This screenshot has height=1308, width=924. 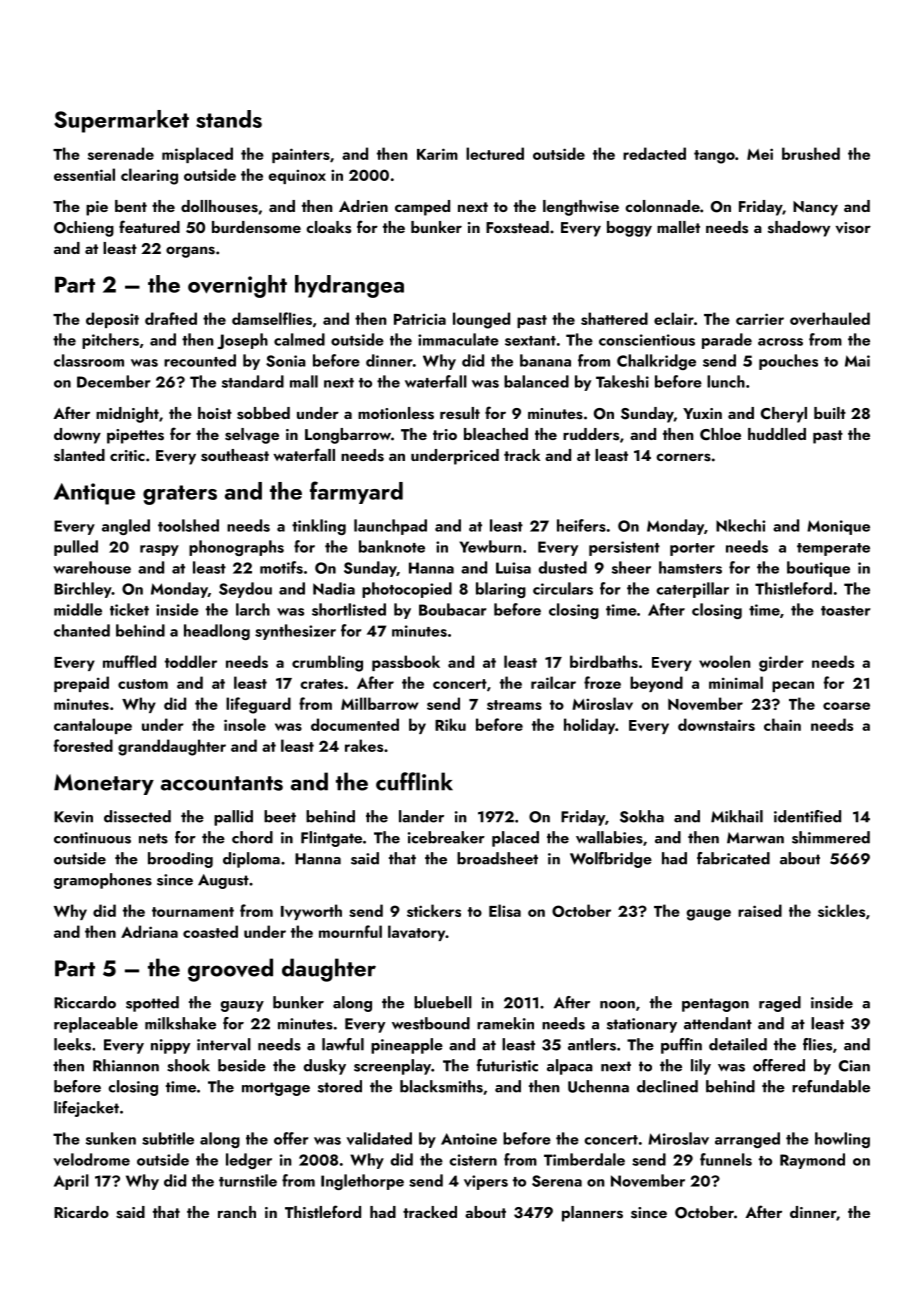 I want to click on hoist, so click(x=215, y=413).
